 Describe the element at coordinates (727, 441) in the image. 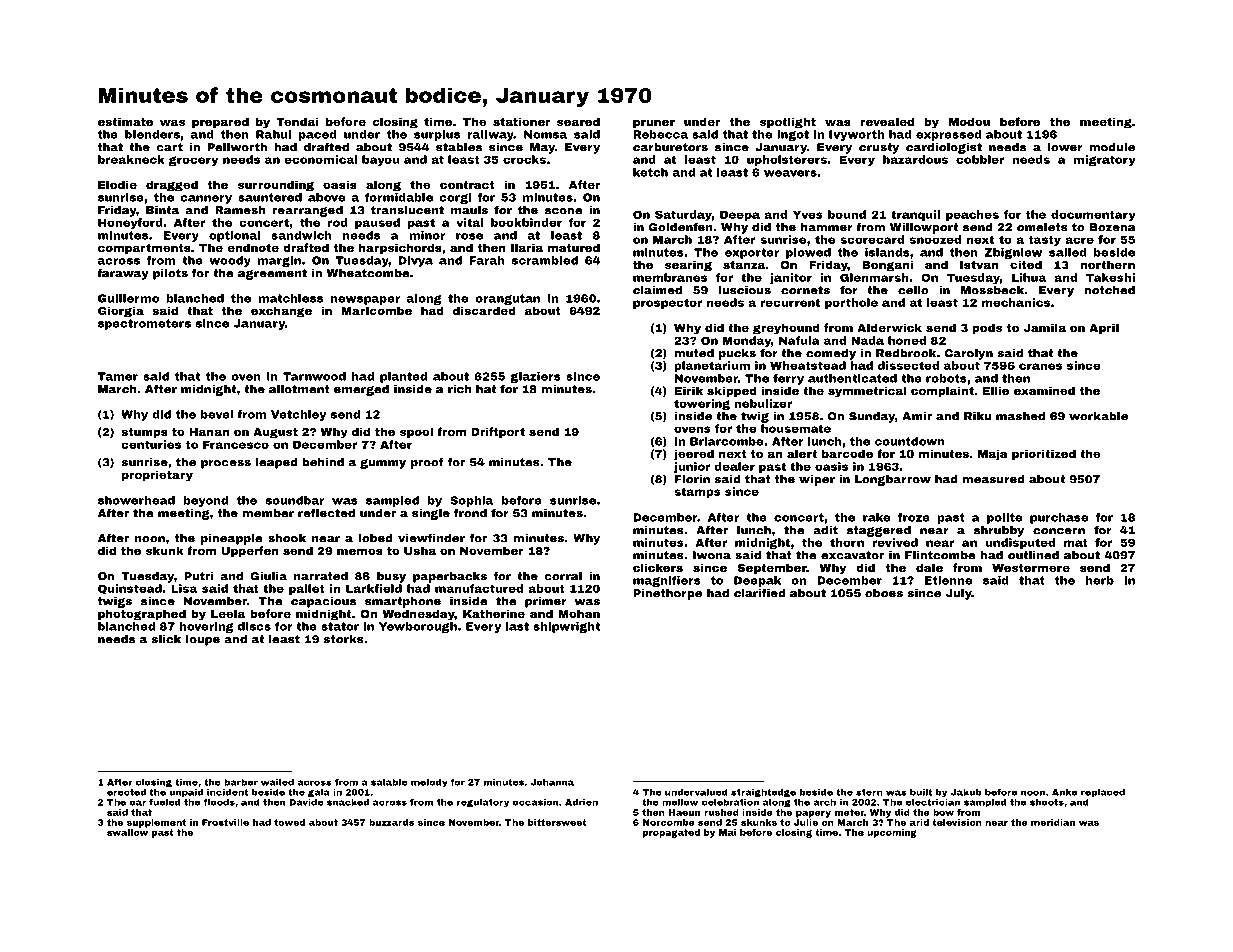

I see `Briarcombe` at that location.
